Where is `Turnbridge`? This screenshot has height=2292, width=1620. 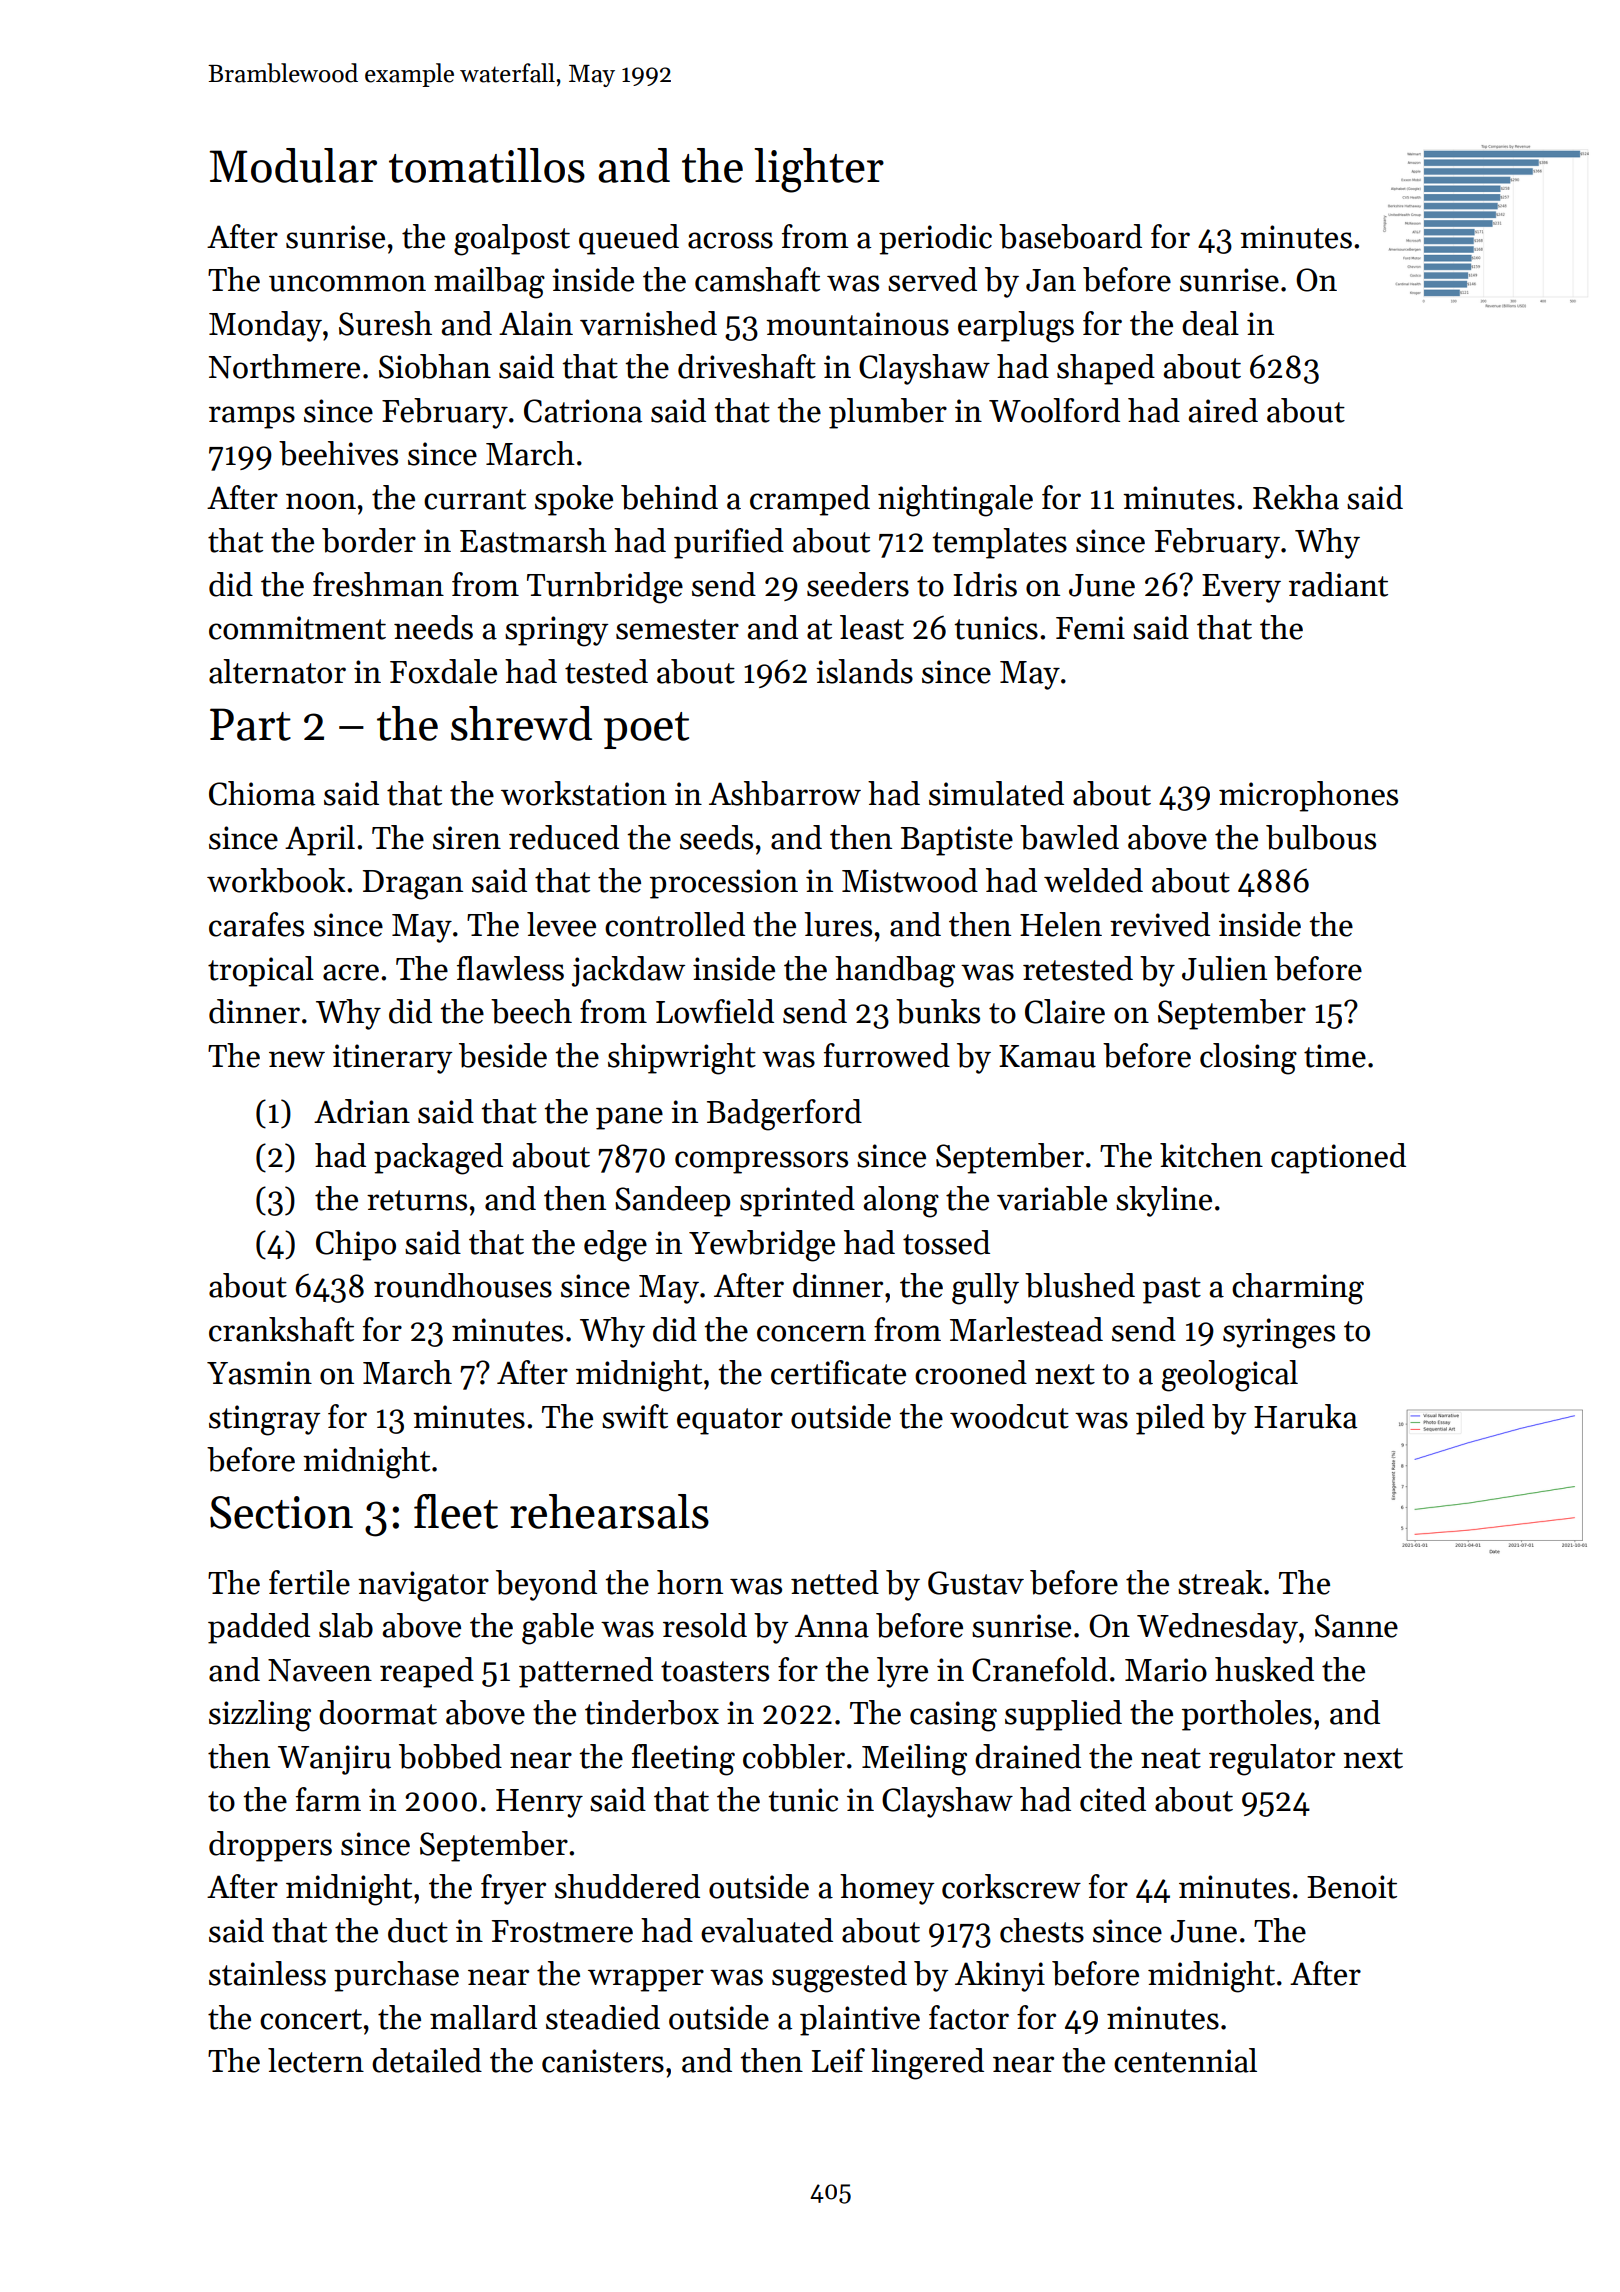
Turnbridge is located at coordinates (605, 588).
